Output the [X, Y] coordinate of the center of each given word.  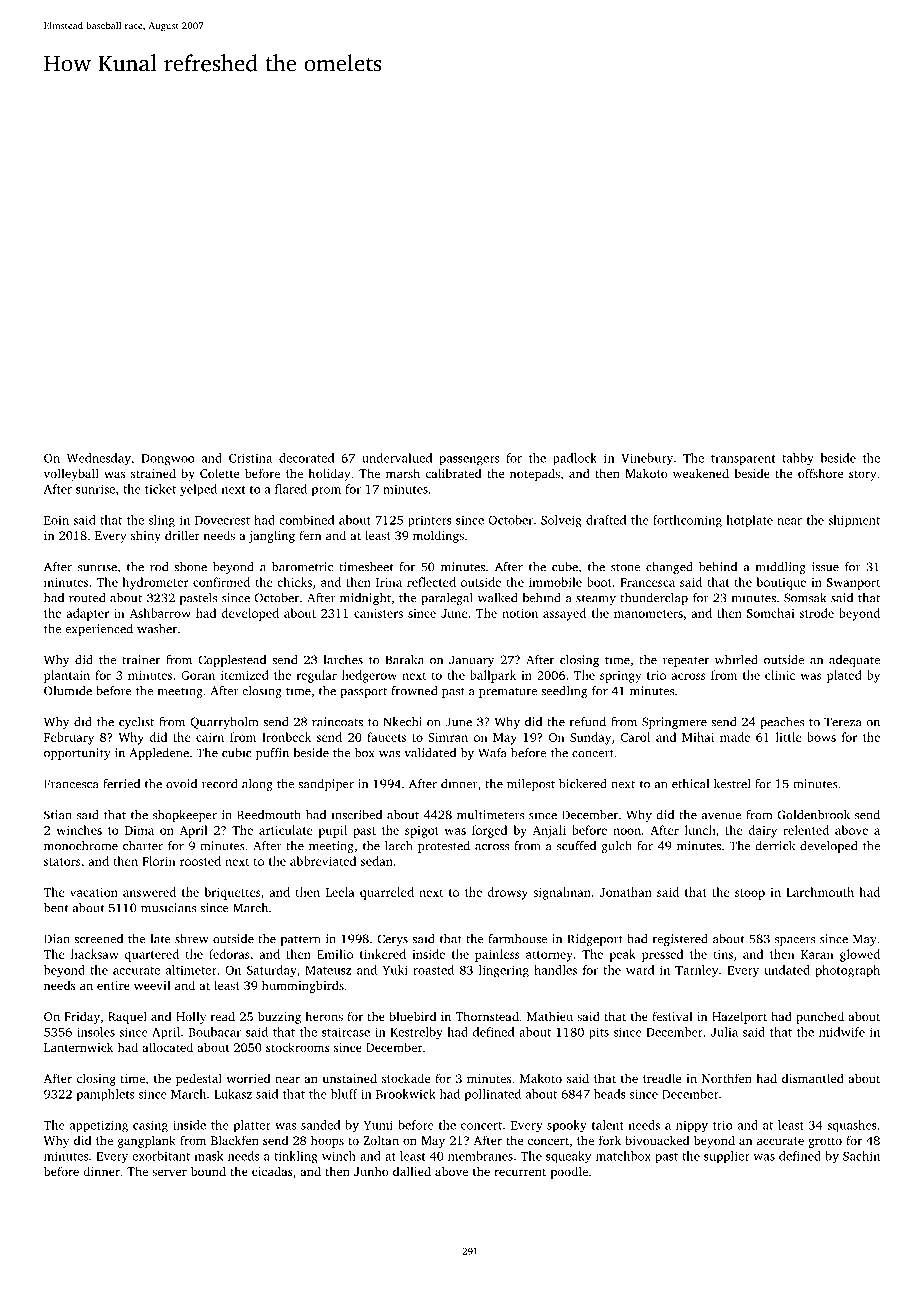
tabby [798, 459]
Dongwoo [168, 460]
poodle [569, 1172]
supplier [727, 1157]
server [169, 1172]
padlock [575, 459]
